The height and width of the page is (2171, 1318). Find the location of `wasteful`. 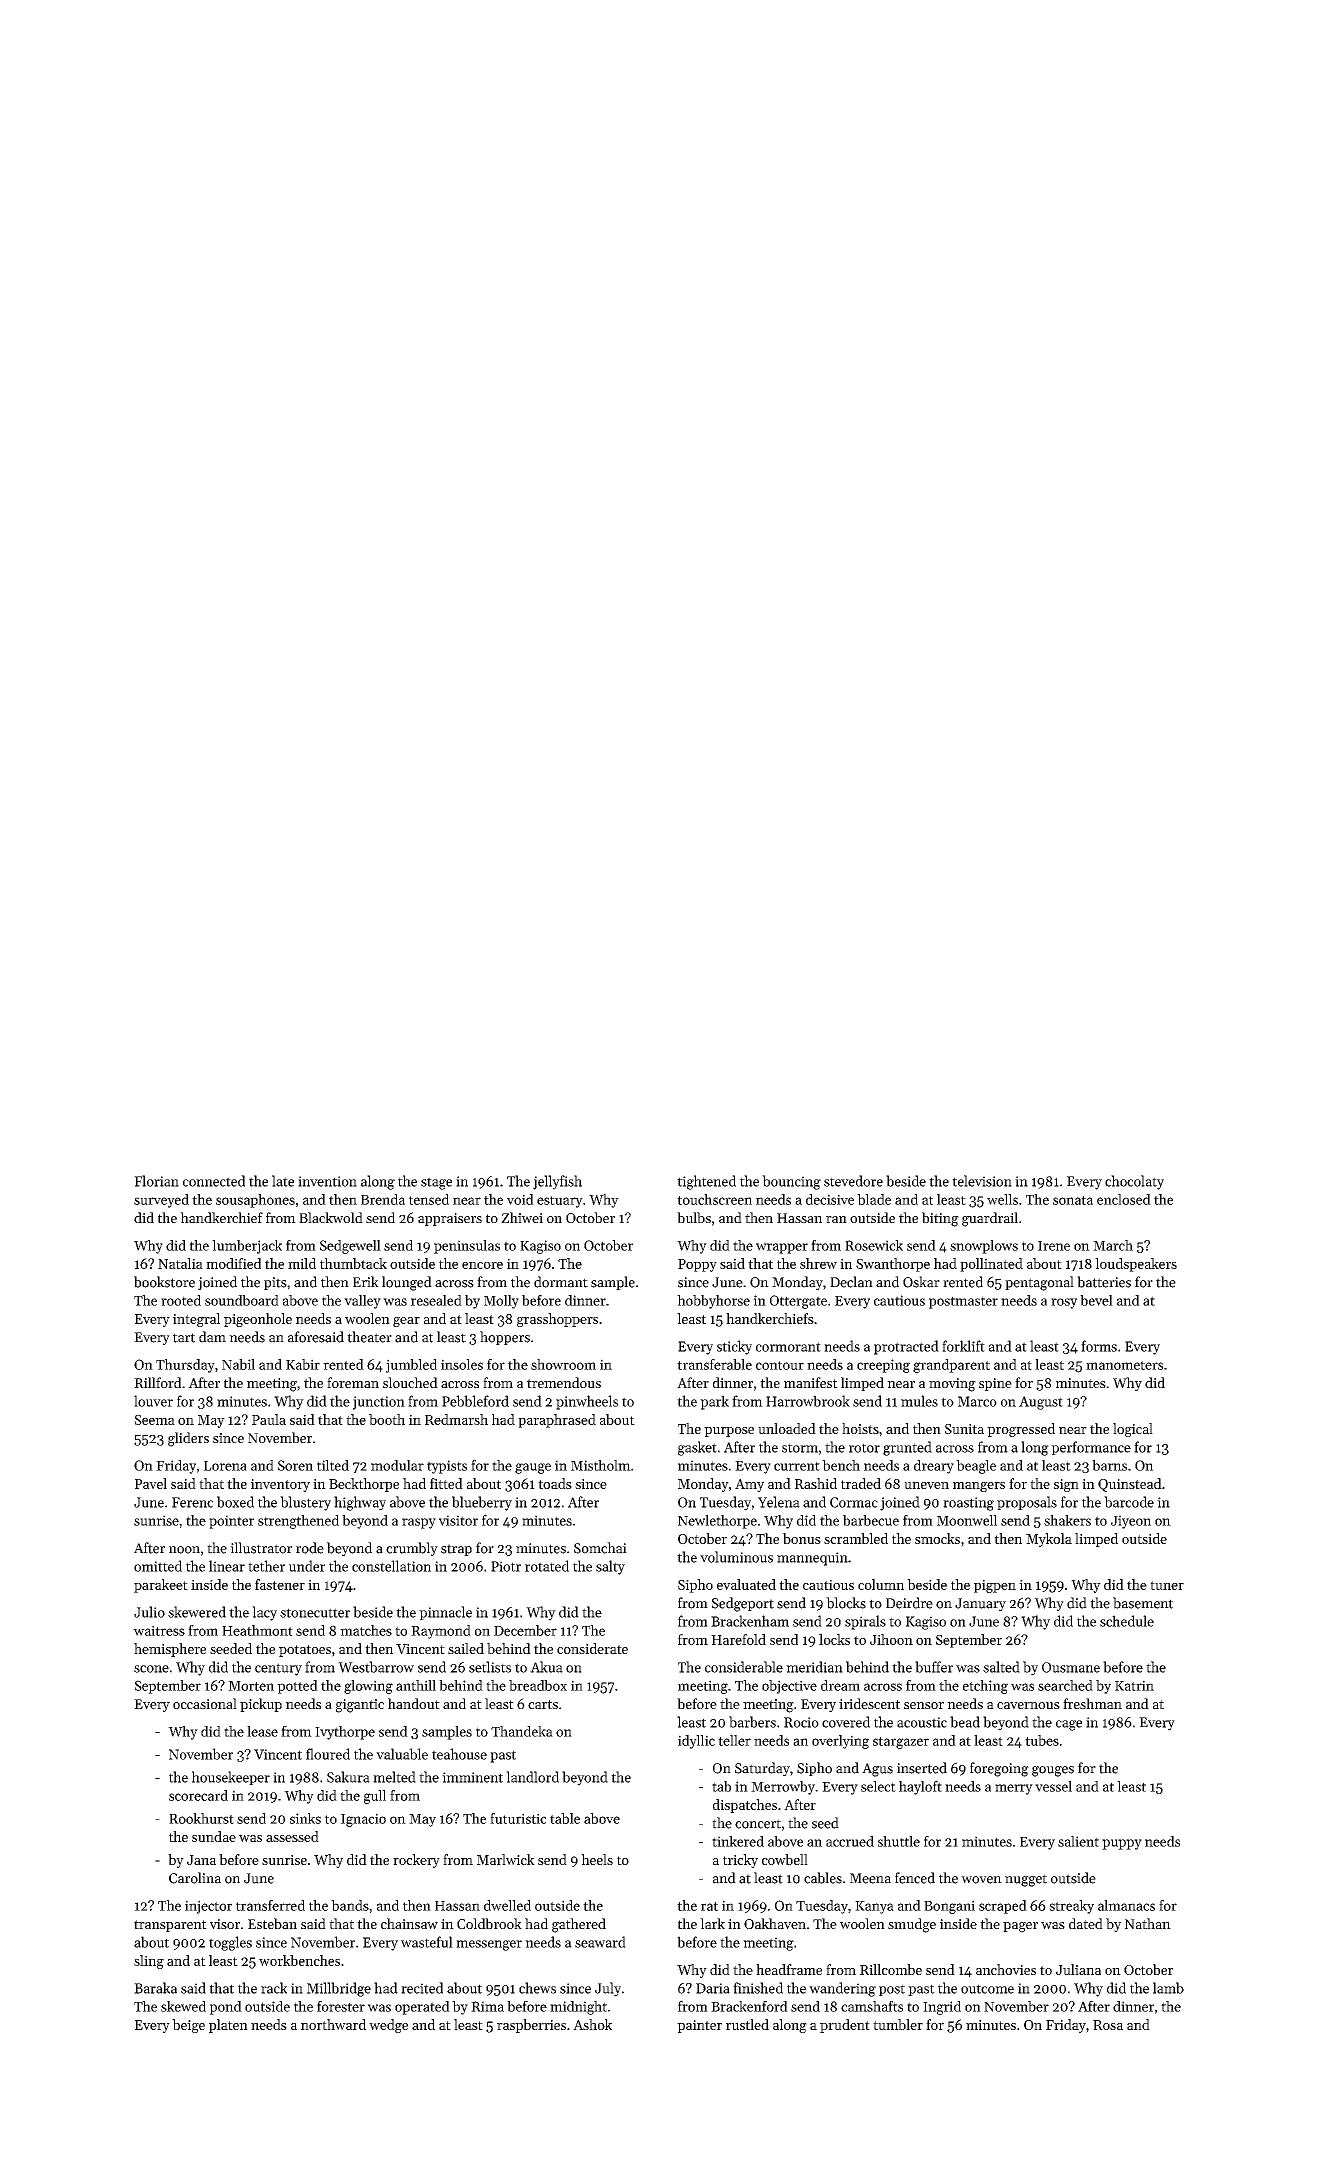

wasteful is located at coordinates (427, 1942).
